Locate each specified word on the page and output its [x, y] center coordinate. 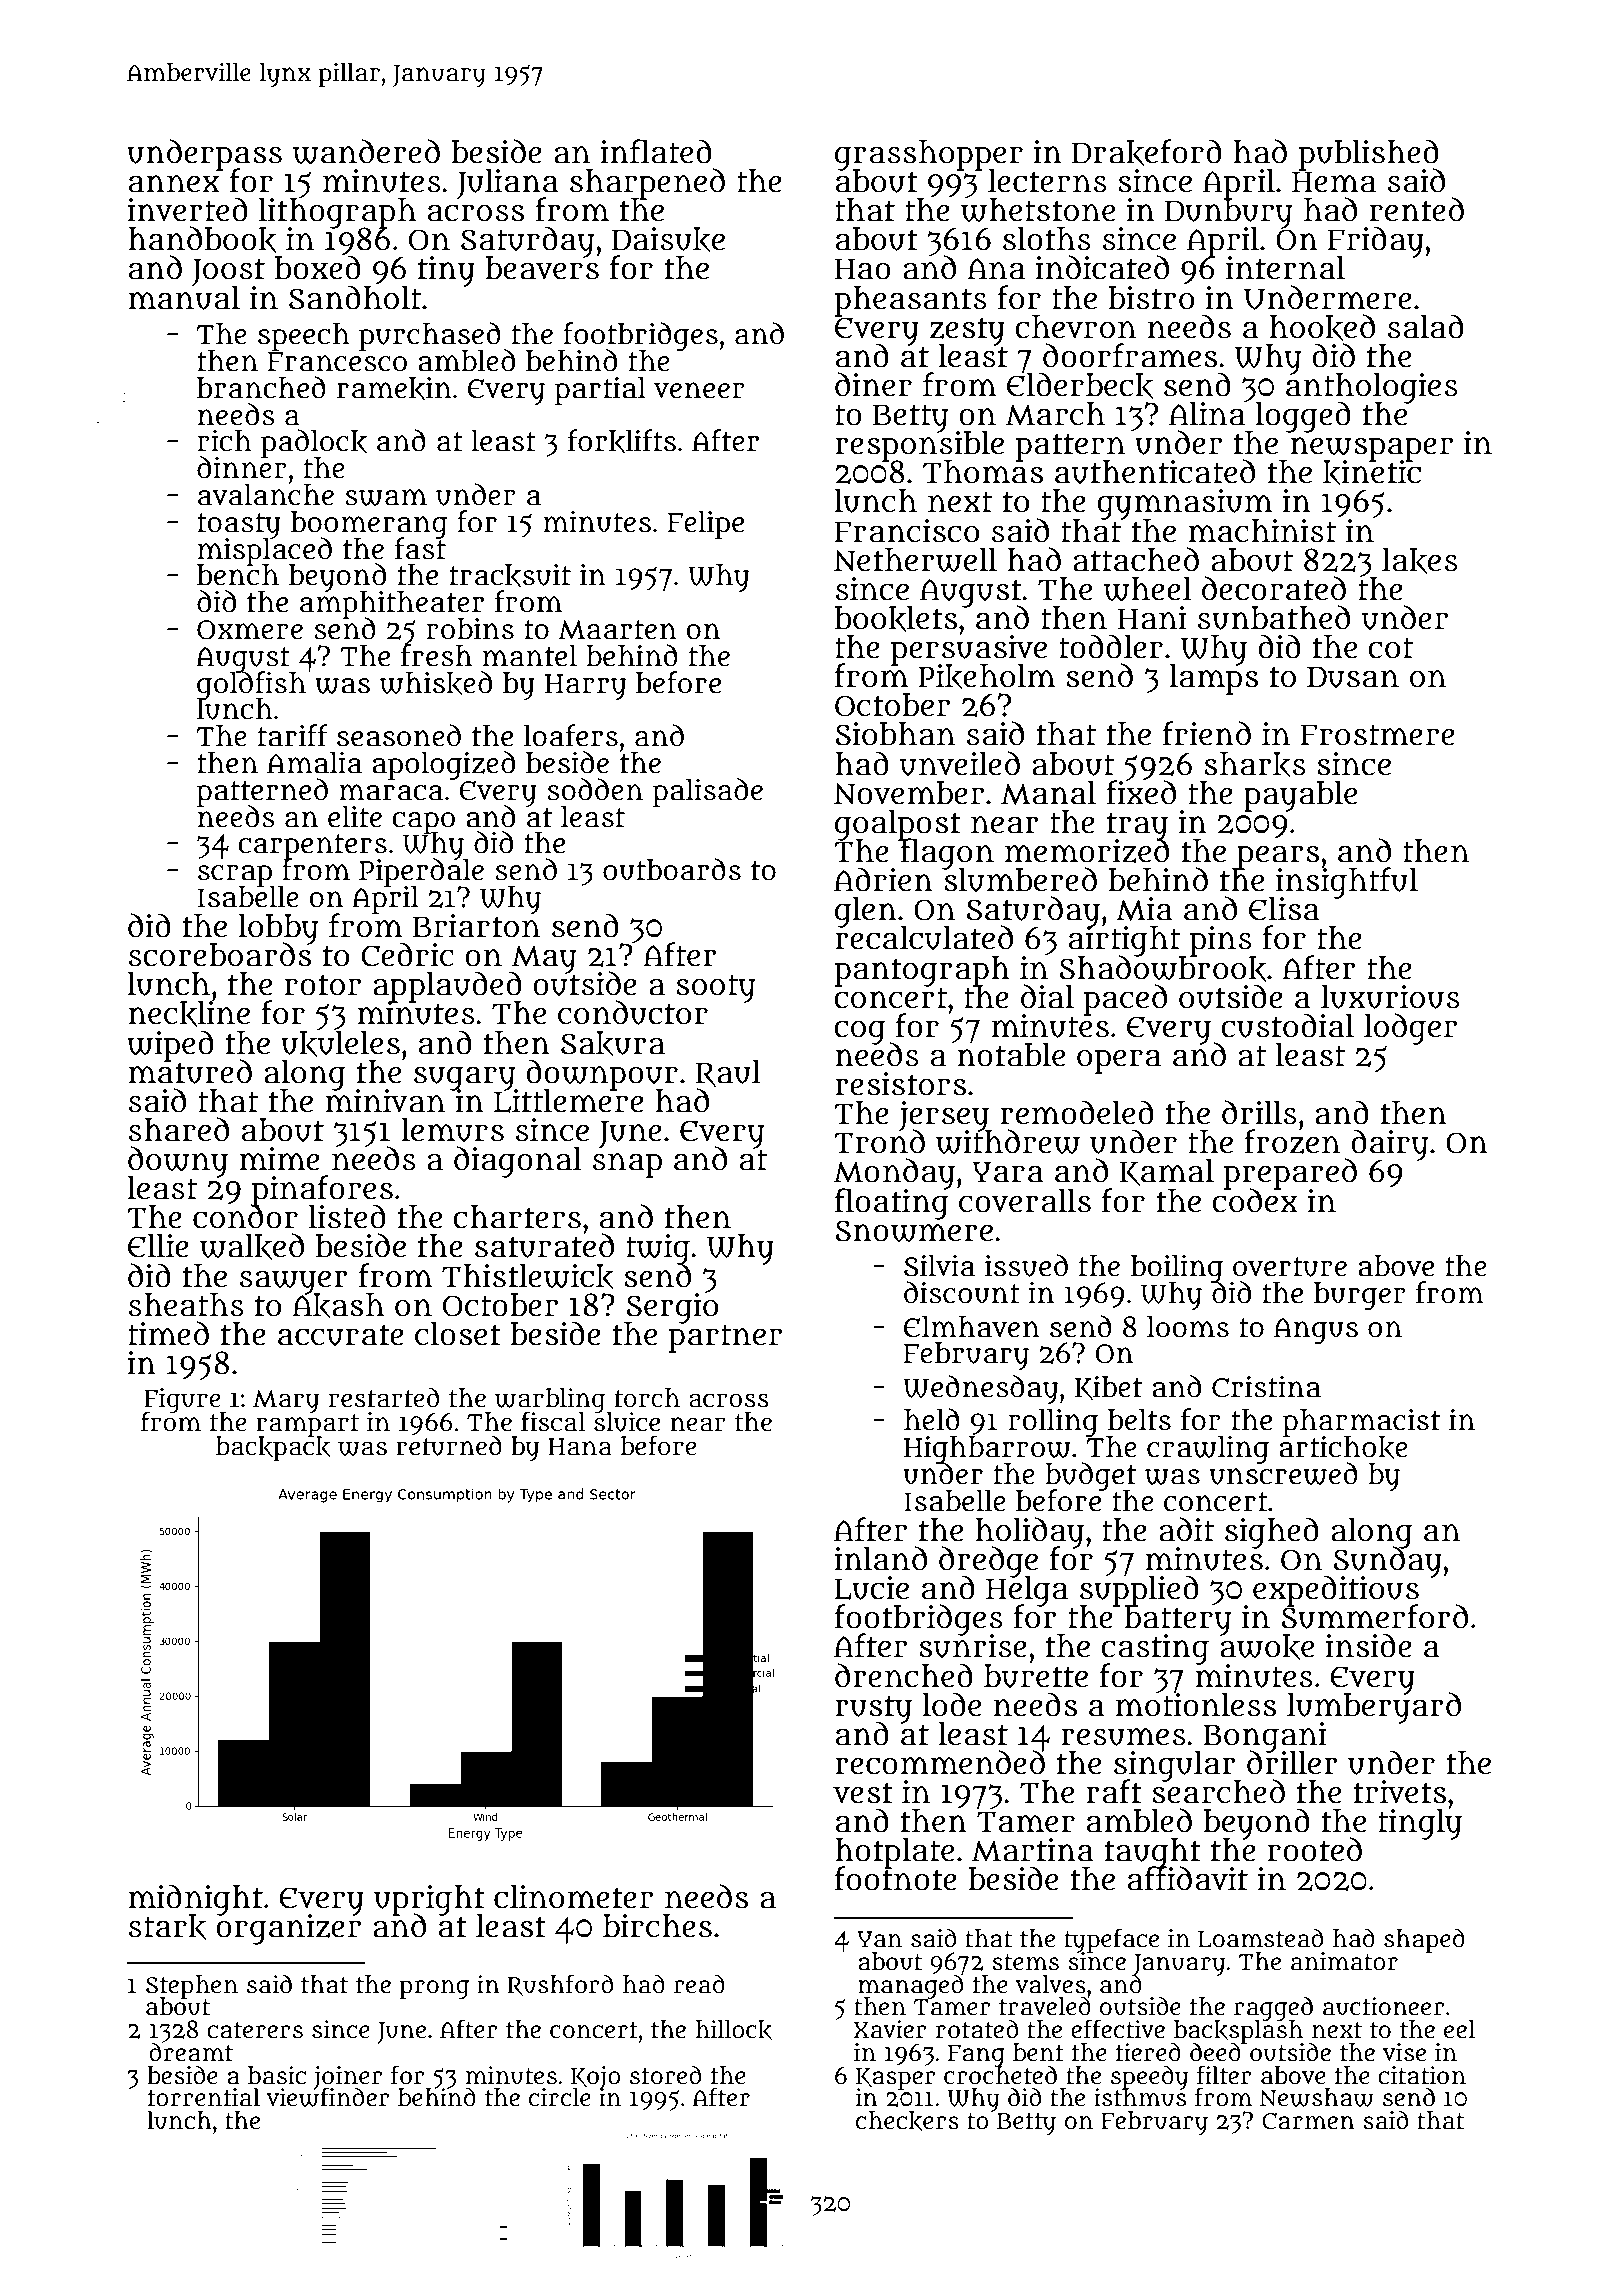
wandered [366, 151]
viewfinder [328, 2098]
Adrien [883, 879]
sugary [465, 1078]
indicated [1102, 267]
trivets [1399, 1792]
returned [449, 1445]
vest [863, 1793]
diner [873, 384]
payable [1300, 796]
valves [1050, 1984]
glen [866, 912]
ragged [1273, 2008]
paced [1125, 1000]
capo [423, 822]
